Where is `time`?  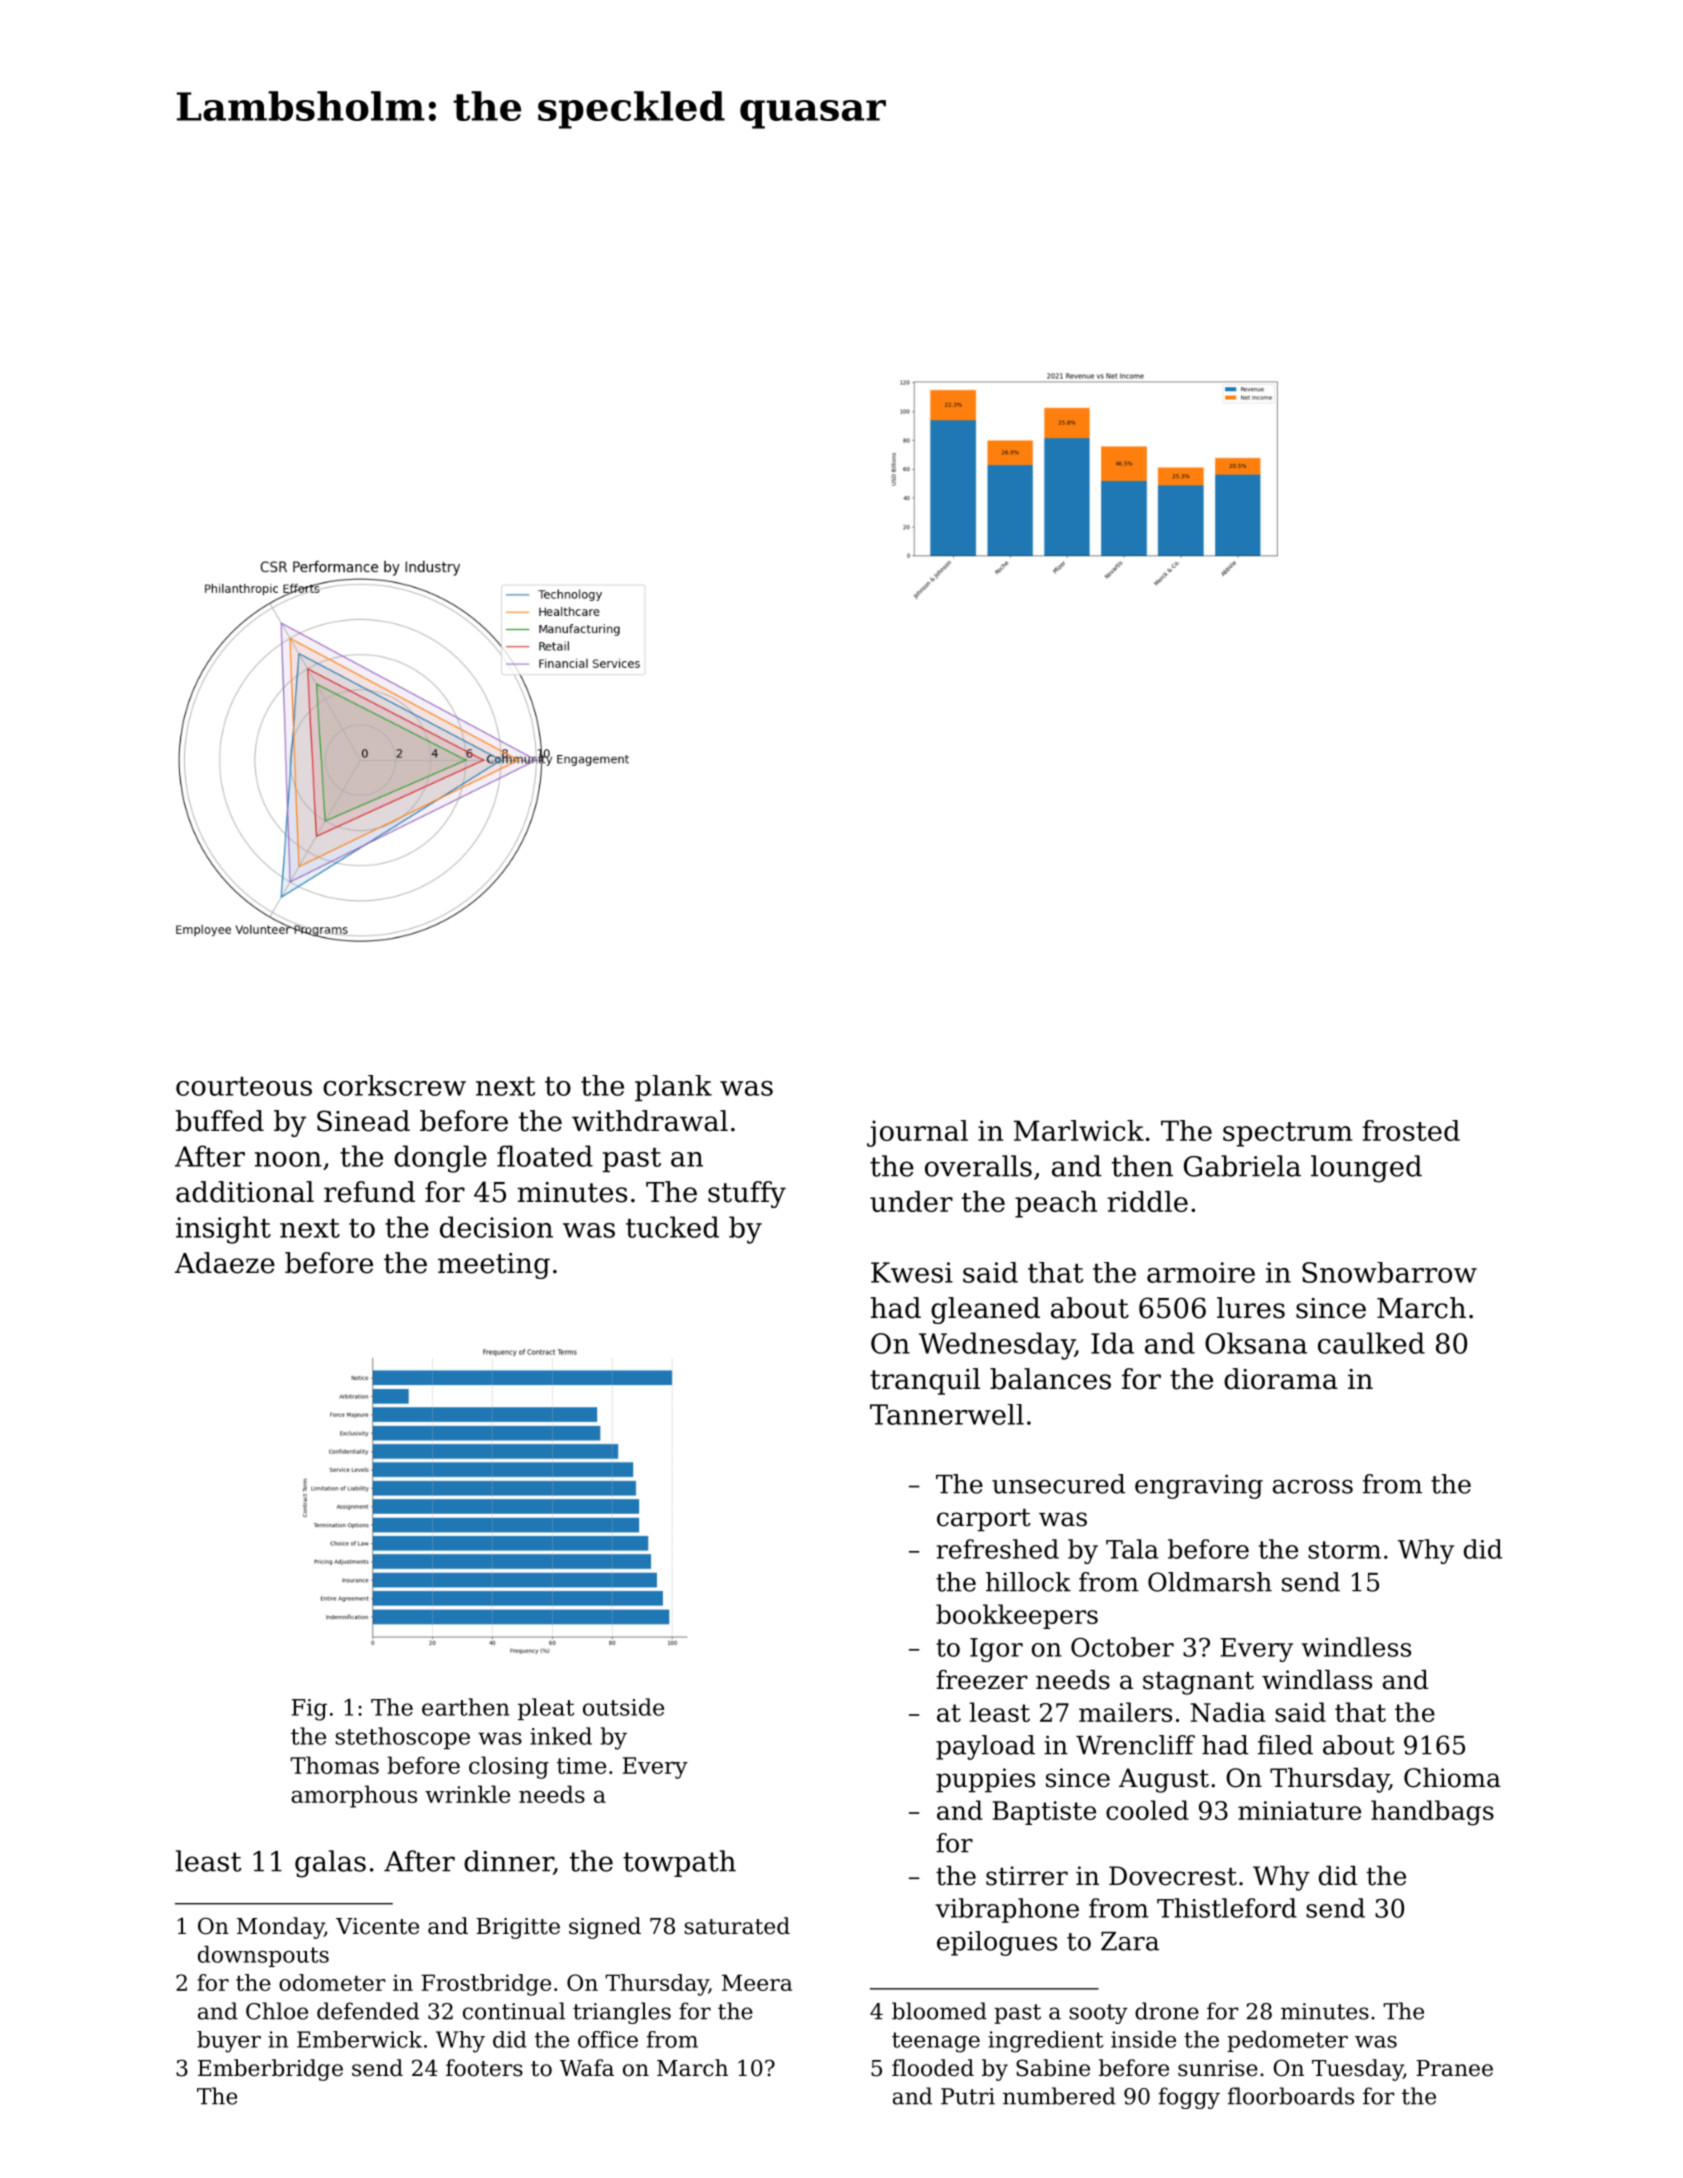
time is located at coordinates (581, 1765).
